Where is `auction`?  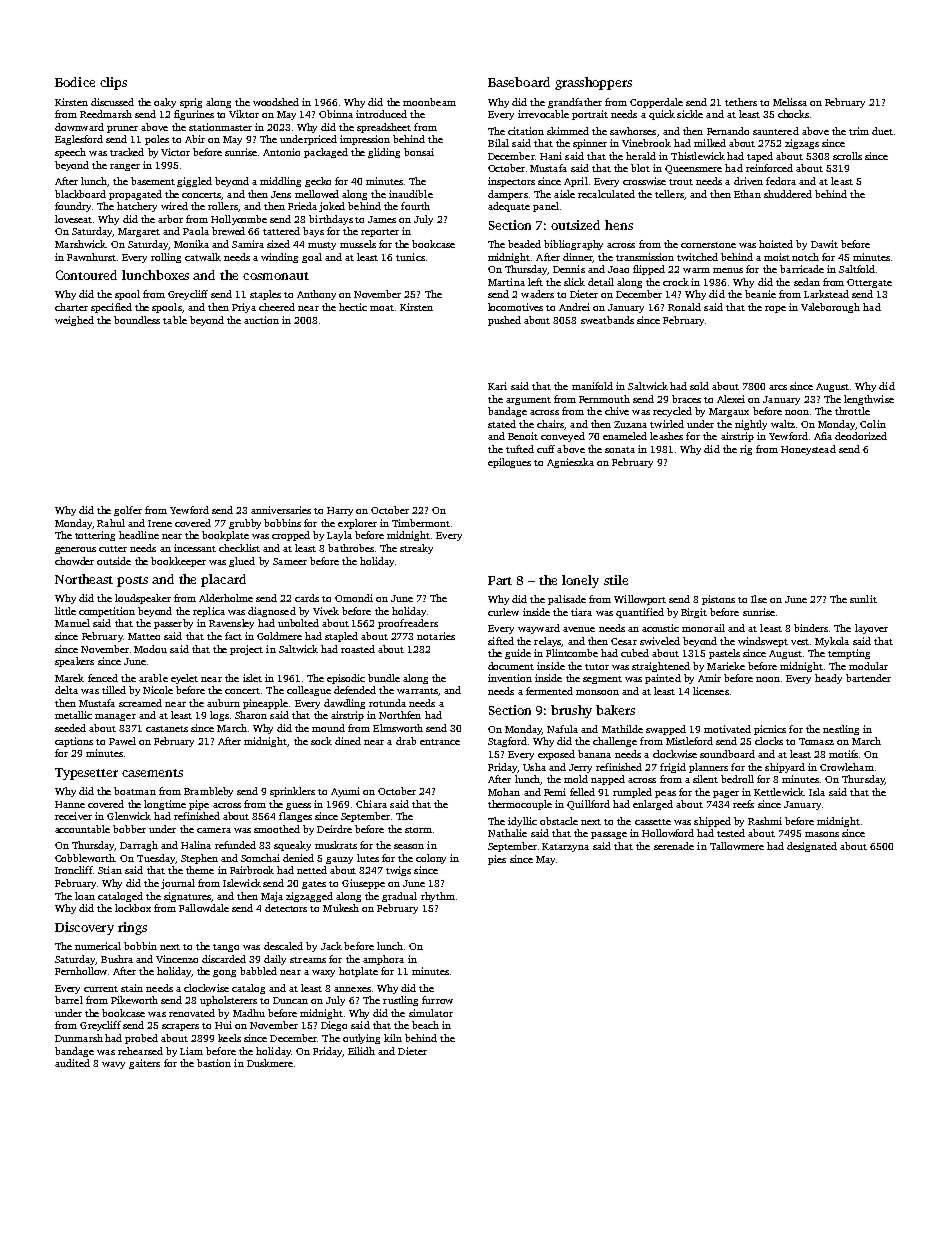 auction is located at coordinates (261, 320).
